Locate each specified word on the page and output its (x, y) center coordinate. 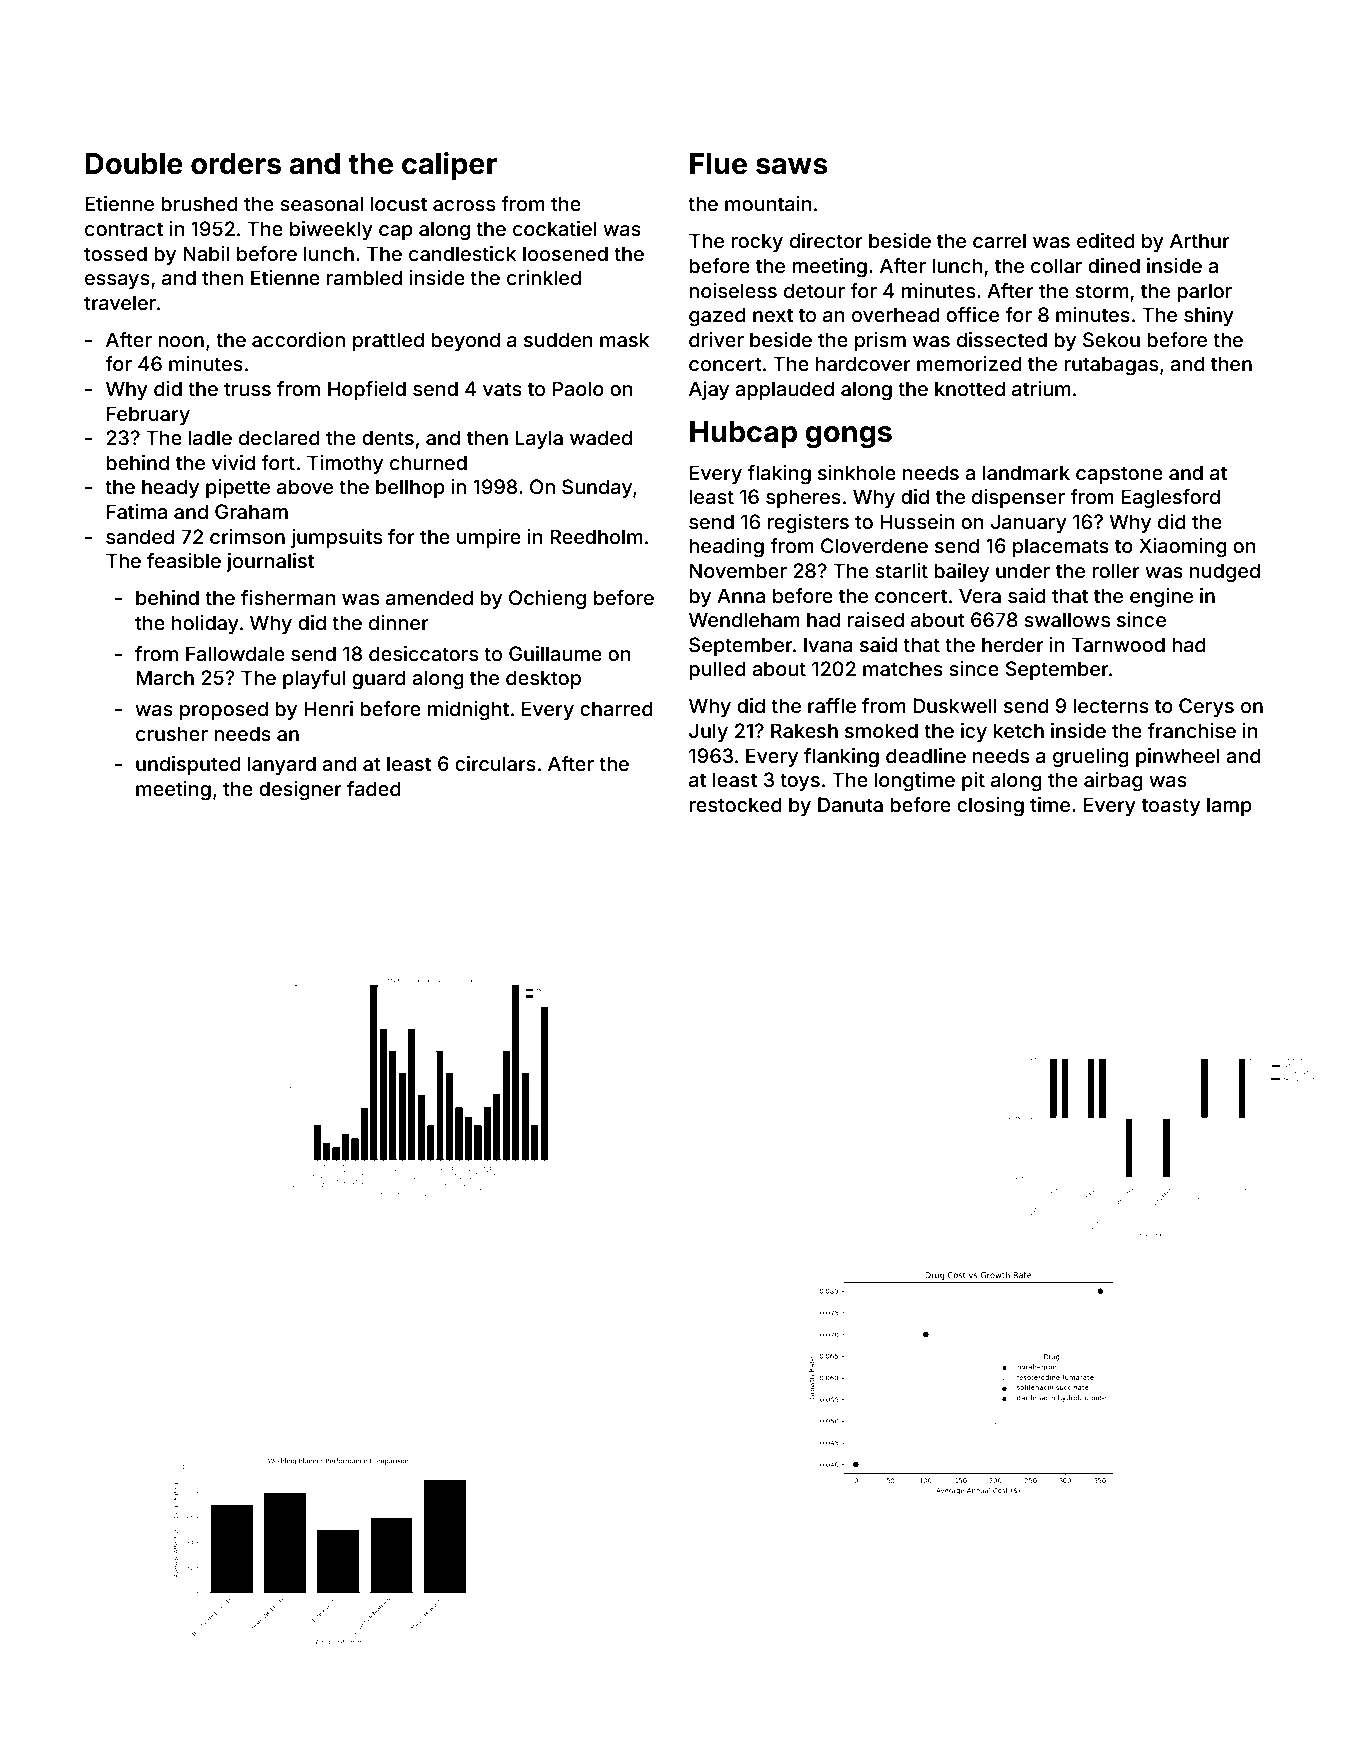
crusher (172, 733)
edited (1106, 240)
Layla (539, 439)
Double (134, 164)
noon (181, 341)
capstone (1119, 475)
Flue (718, 164)
